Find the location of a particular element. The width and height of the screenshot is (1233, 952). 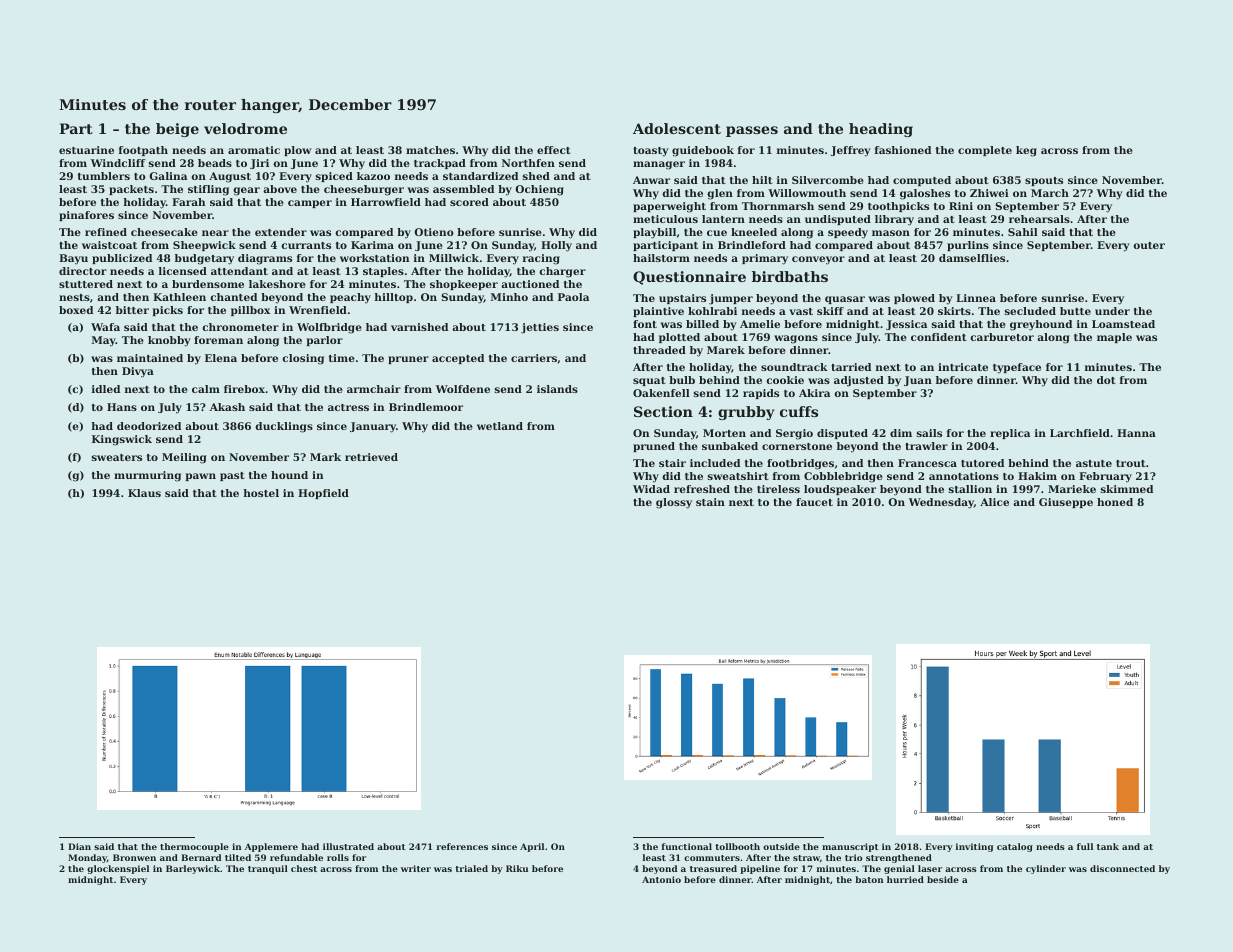

velodrome is located at coordinates (245, 128).
